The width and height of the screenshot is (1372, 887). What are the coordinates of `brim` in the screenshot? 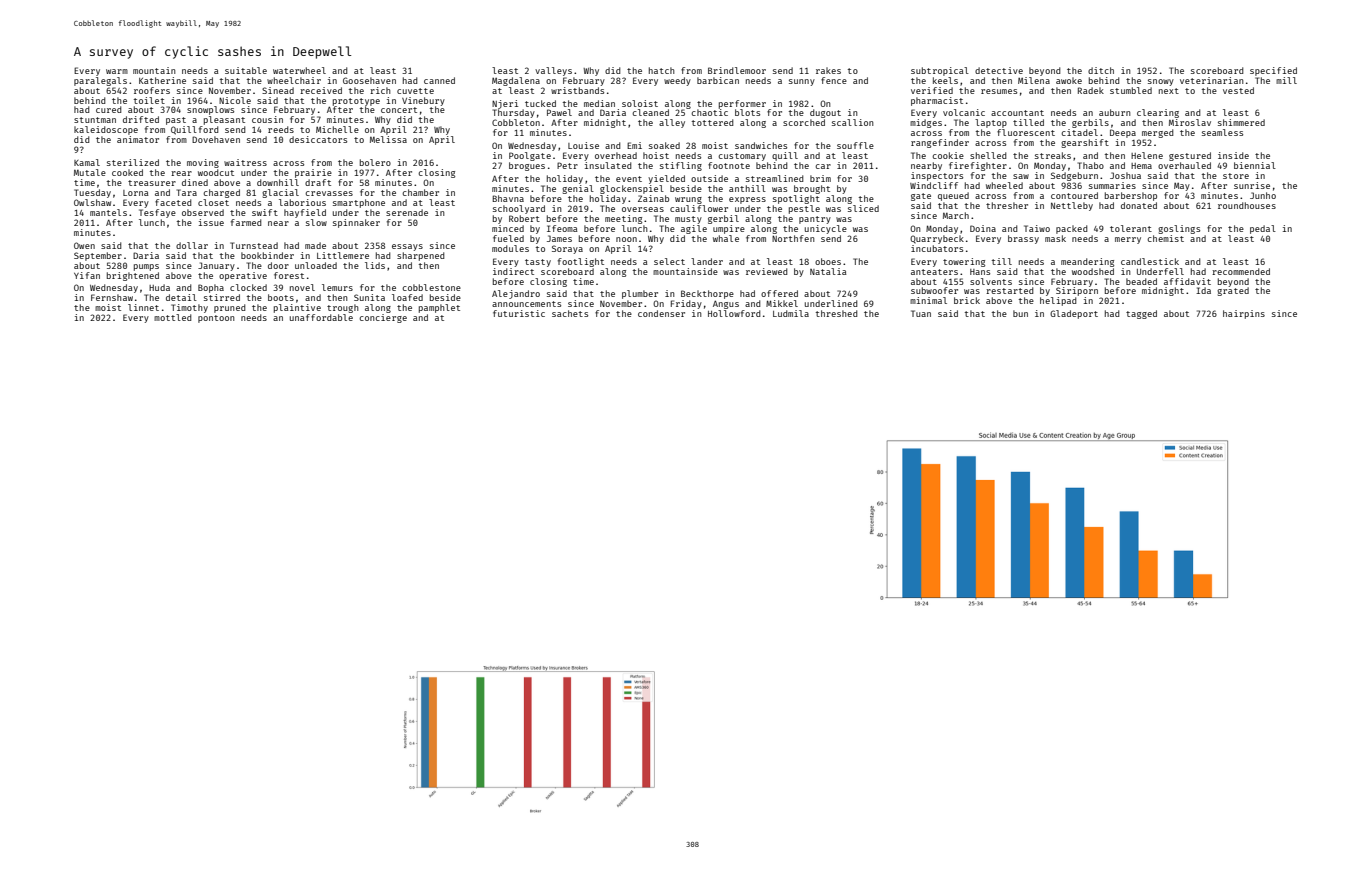 It's located at (820, 178).
